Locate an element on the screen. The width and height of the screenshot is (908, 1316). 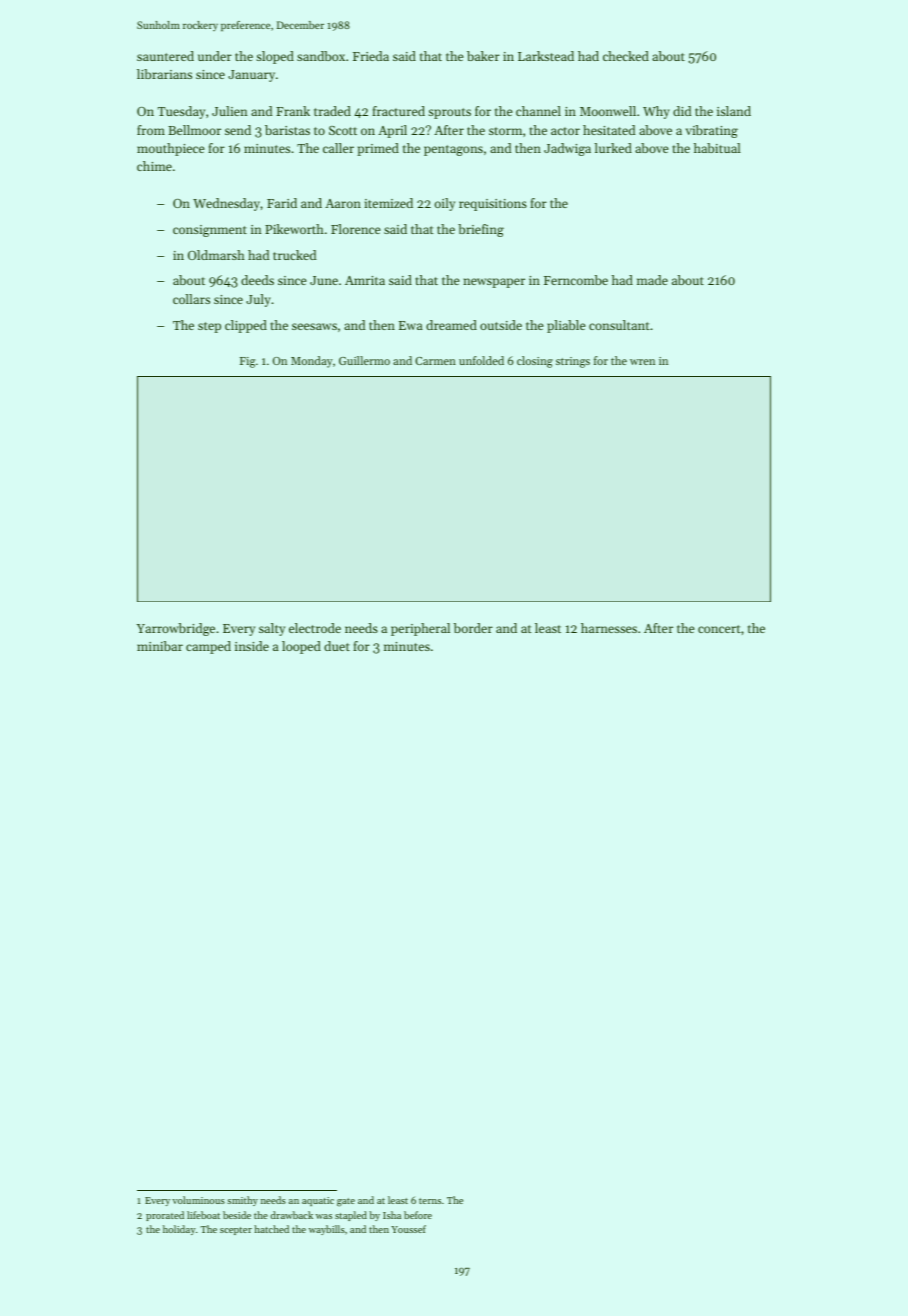
holiday is located at coordinates (179, 1230).
